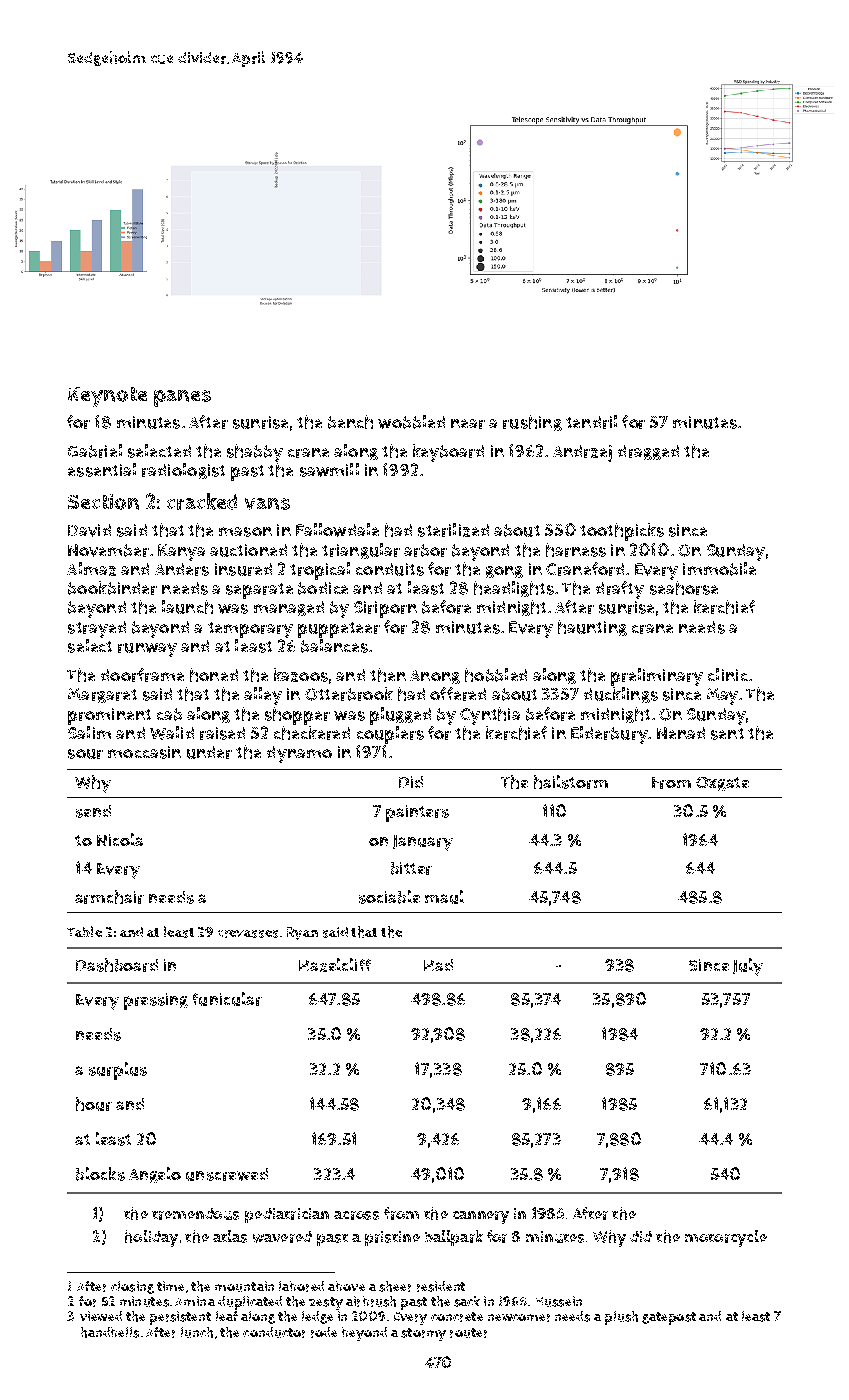  What do you see at coordinates (335, 965) in the image?
I see `Hazelcliff` at bounding box center [335, 965].
